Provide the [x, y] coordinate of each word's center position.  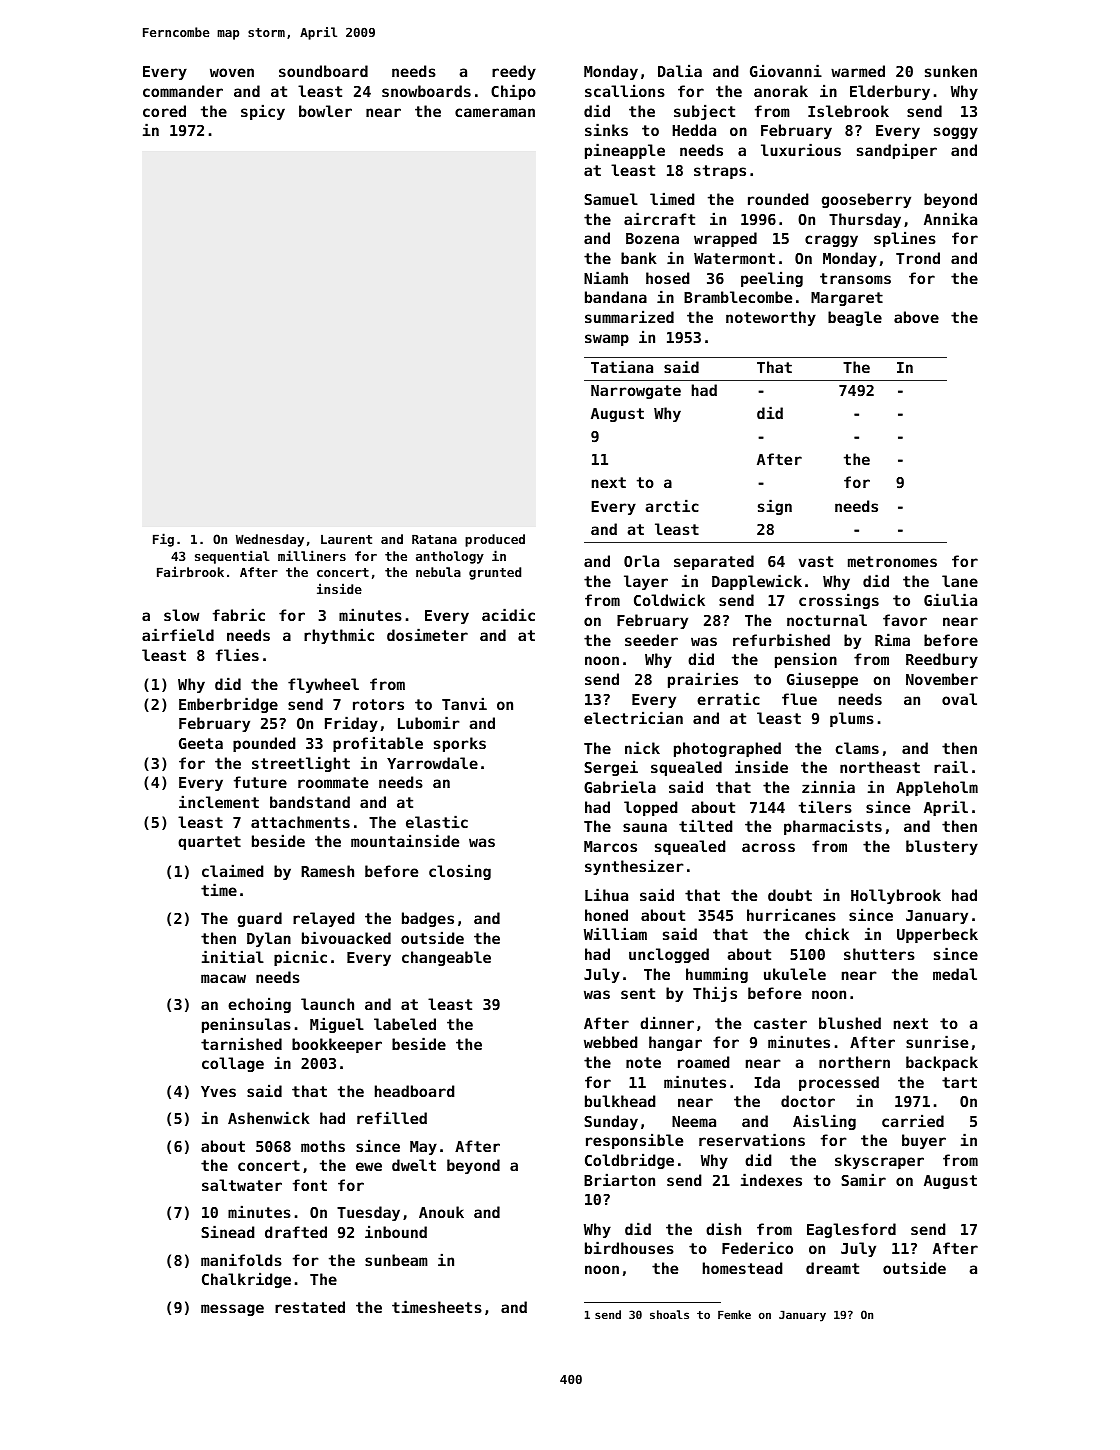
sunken [951, 71]
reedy [514, 72]
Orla [641, 561]
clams [857, 748]
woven [232, 72]
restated [310, 1307]
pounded [264, 744]
